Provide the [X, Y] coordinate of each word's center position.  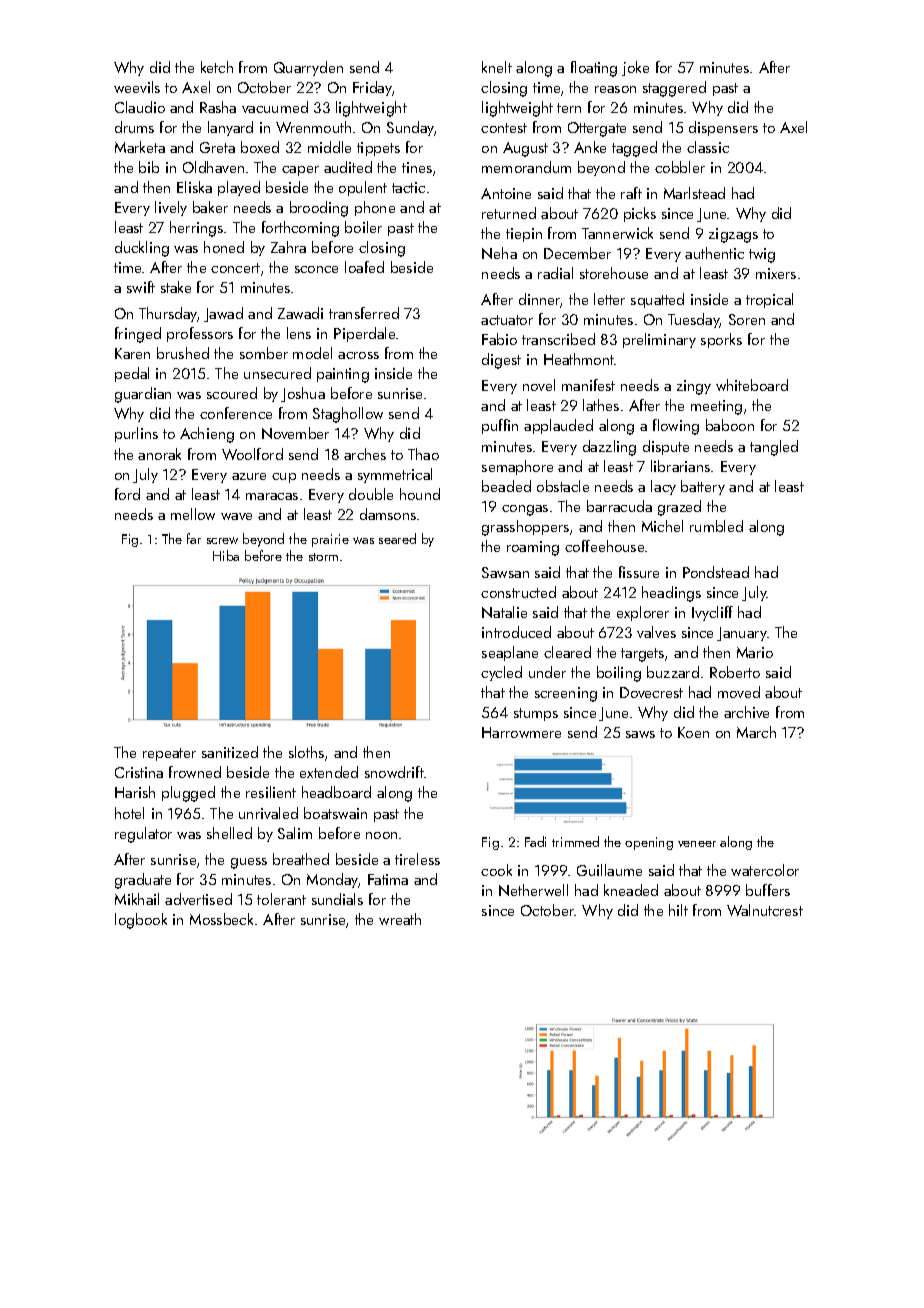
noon [381, 835]
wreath [400, 919]
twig [762, 255]
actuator [507, 320]
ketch [217, 67]
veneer [697, 844]
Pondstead [716, 572]
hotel [129, 813]
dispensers [723, 128]
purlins [136, 434]
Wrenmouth [313, 127]
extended [329, 772]
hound [420, 494]
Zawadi [300, 313]
